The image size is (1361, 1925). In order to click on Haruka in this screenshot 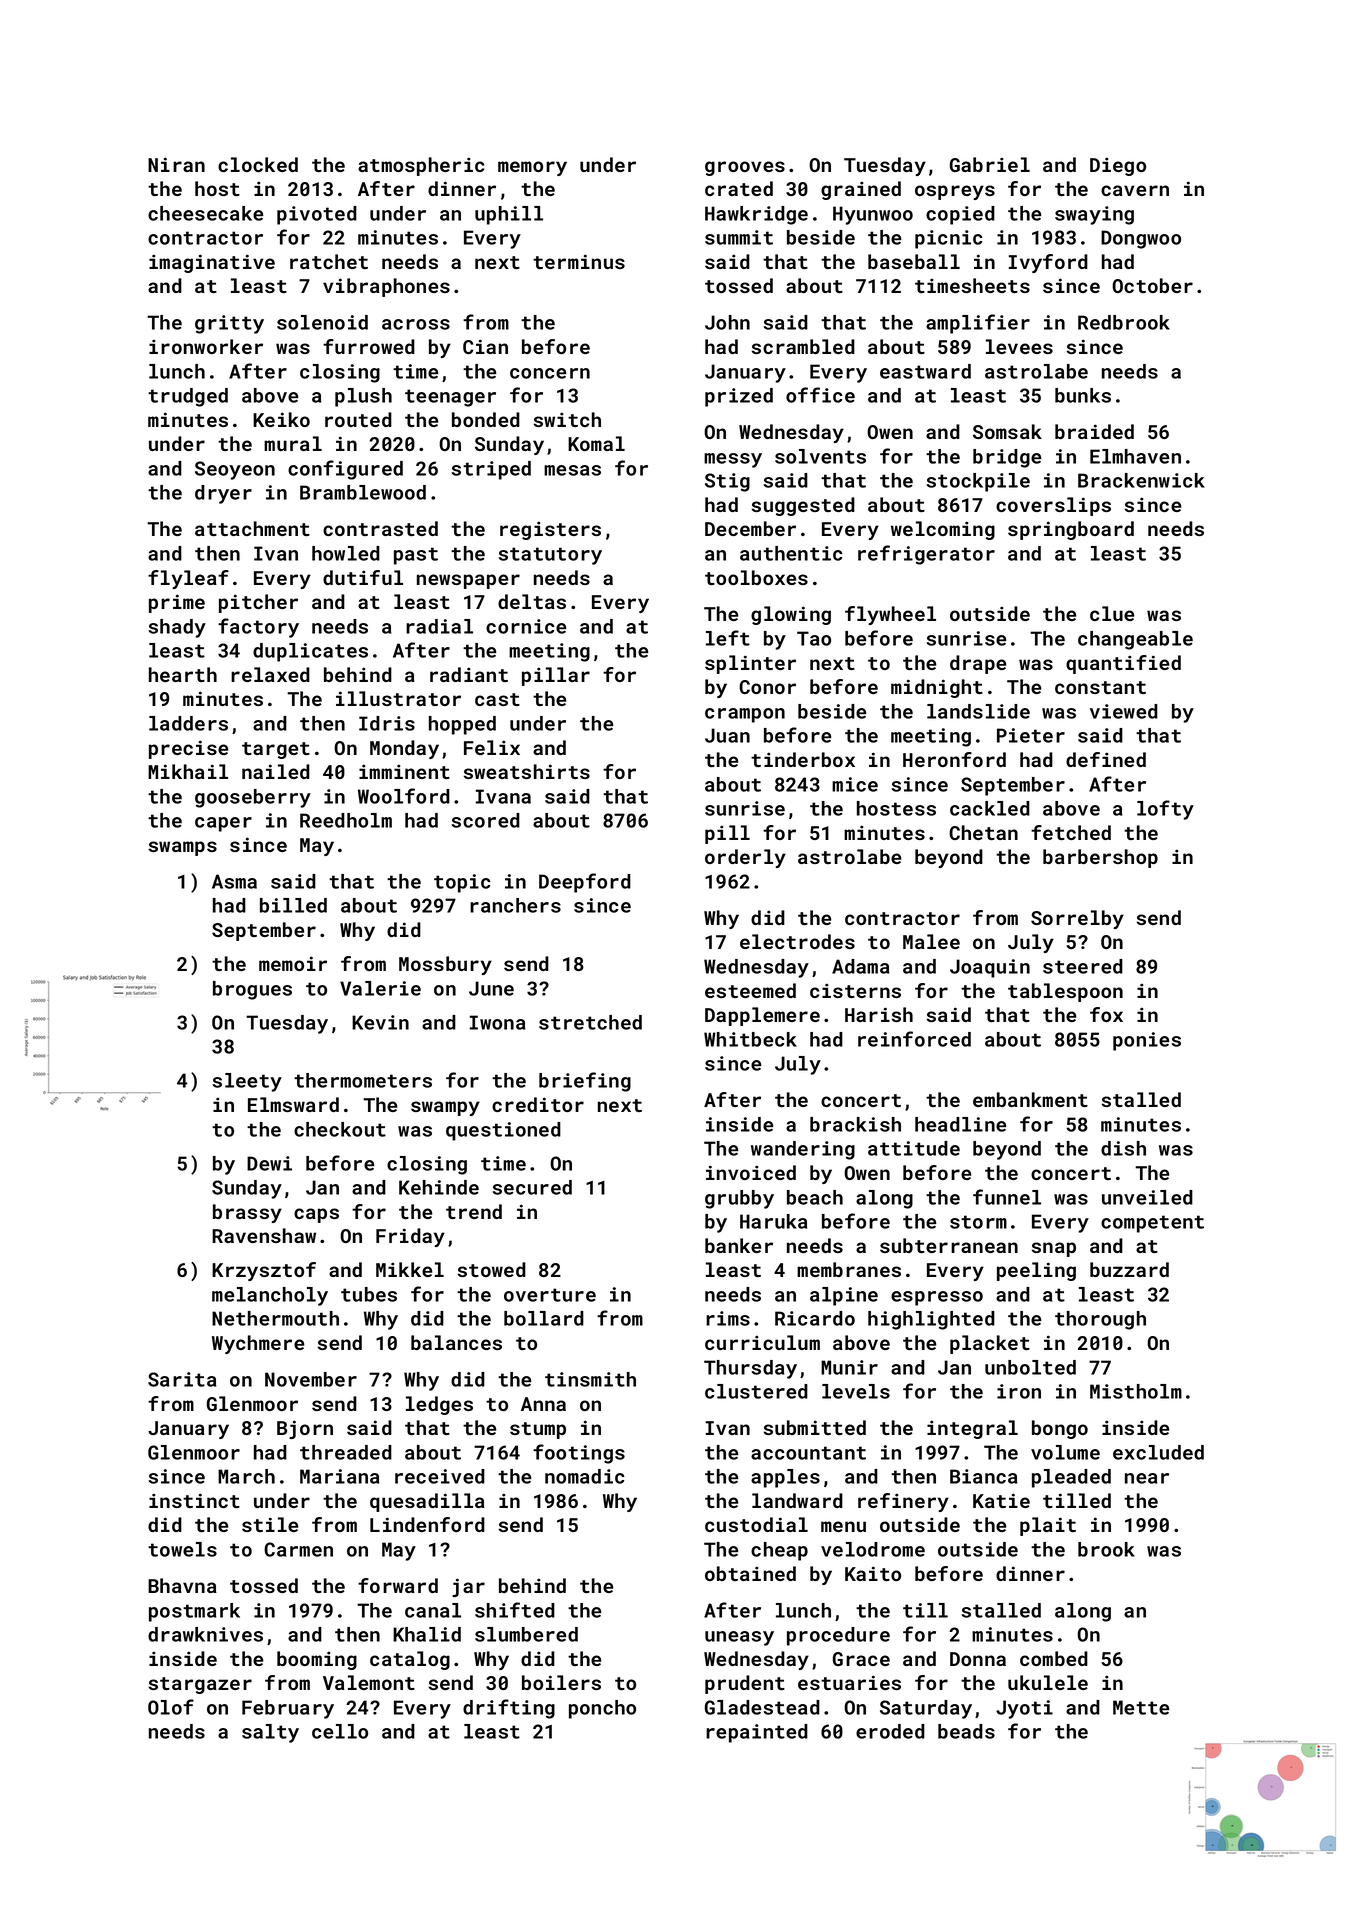, I will do `click(773, 1221)`.
